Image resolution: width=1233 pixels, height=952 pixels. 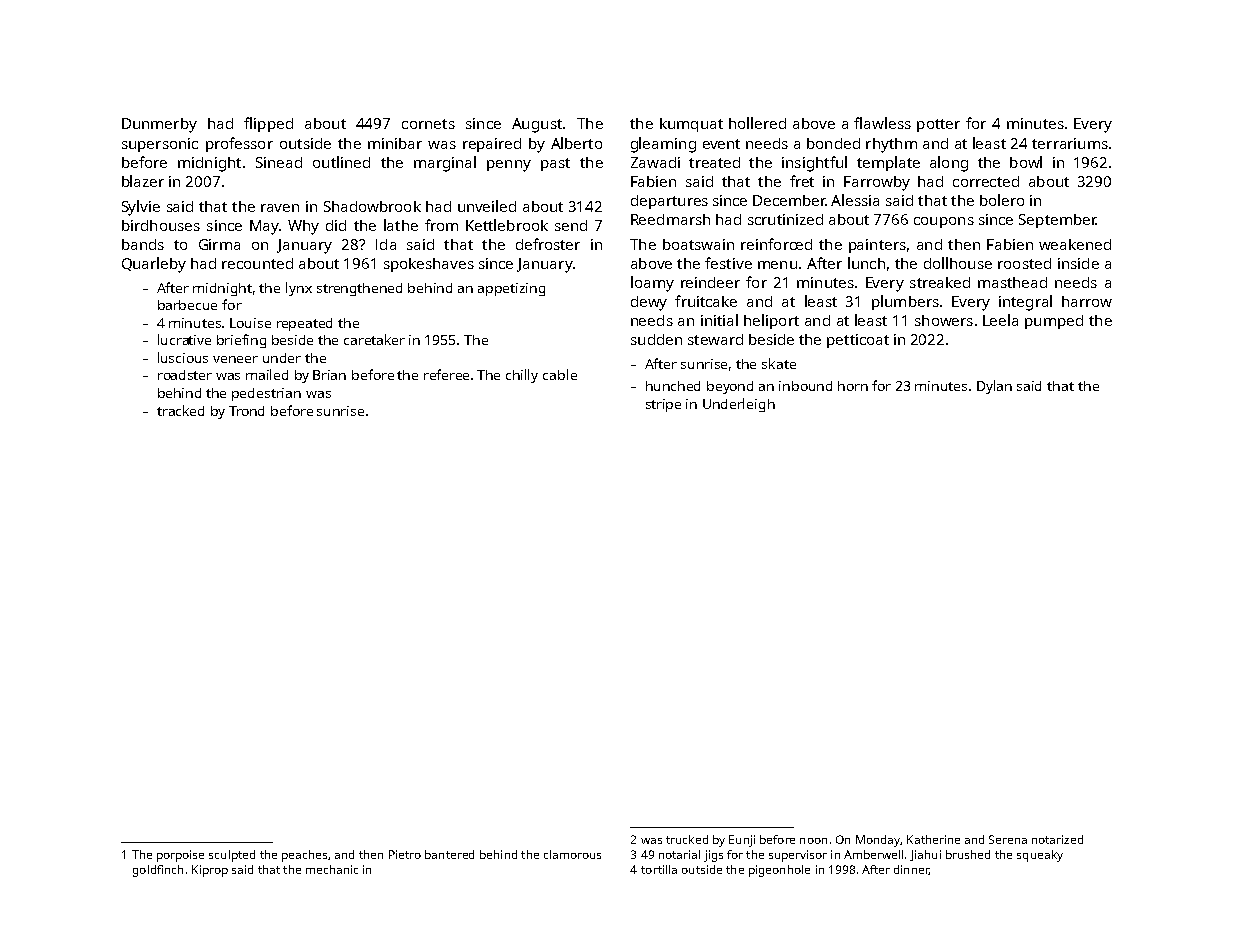 I want to click on Monday, so click(x=878, y=841).
